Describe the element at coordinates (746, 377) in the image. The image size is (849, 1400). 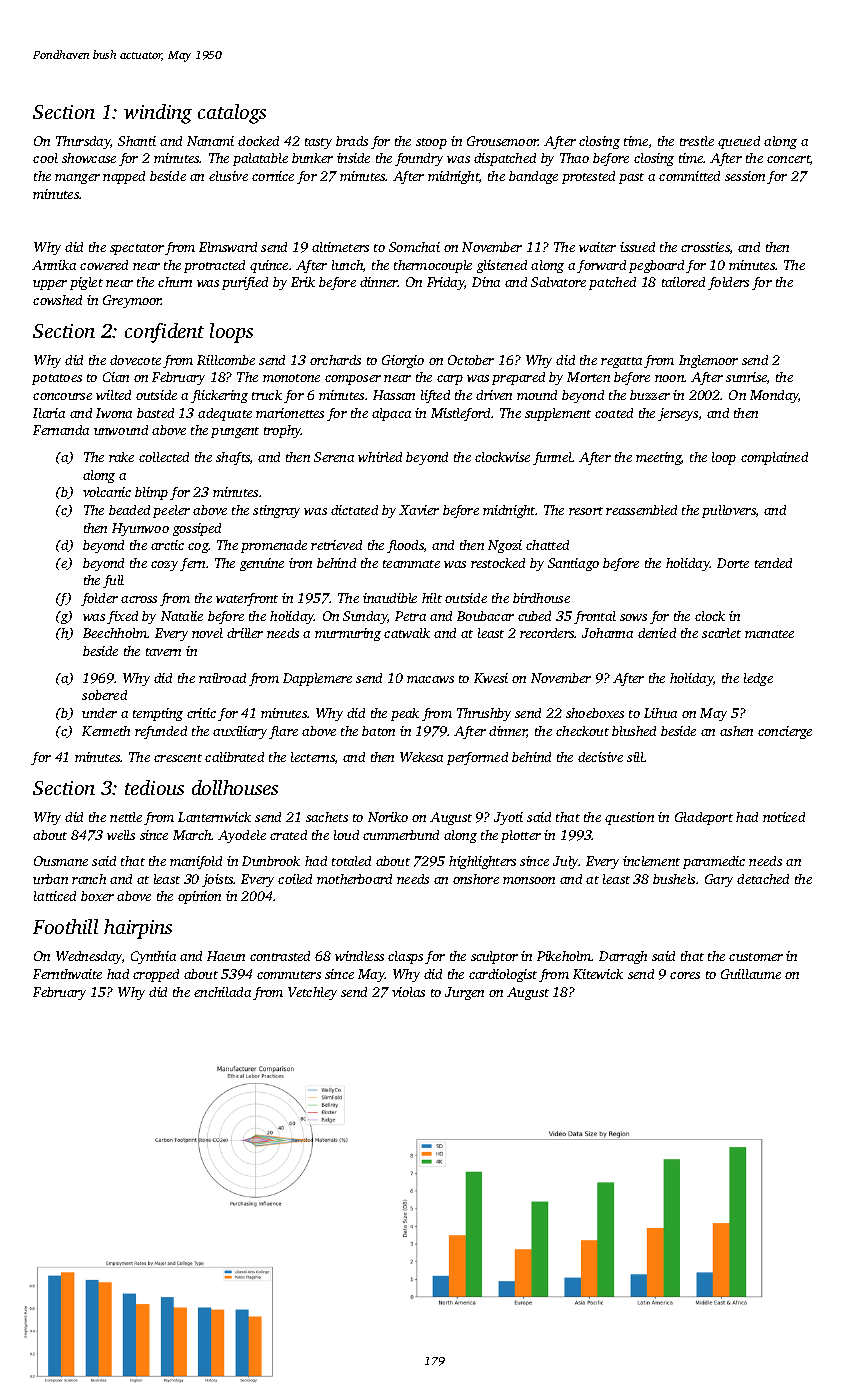
I see `sunrise` at that location.
